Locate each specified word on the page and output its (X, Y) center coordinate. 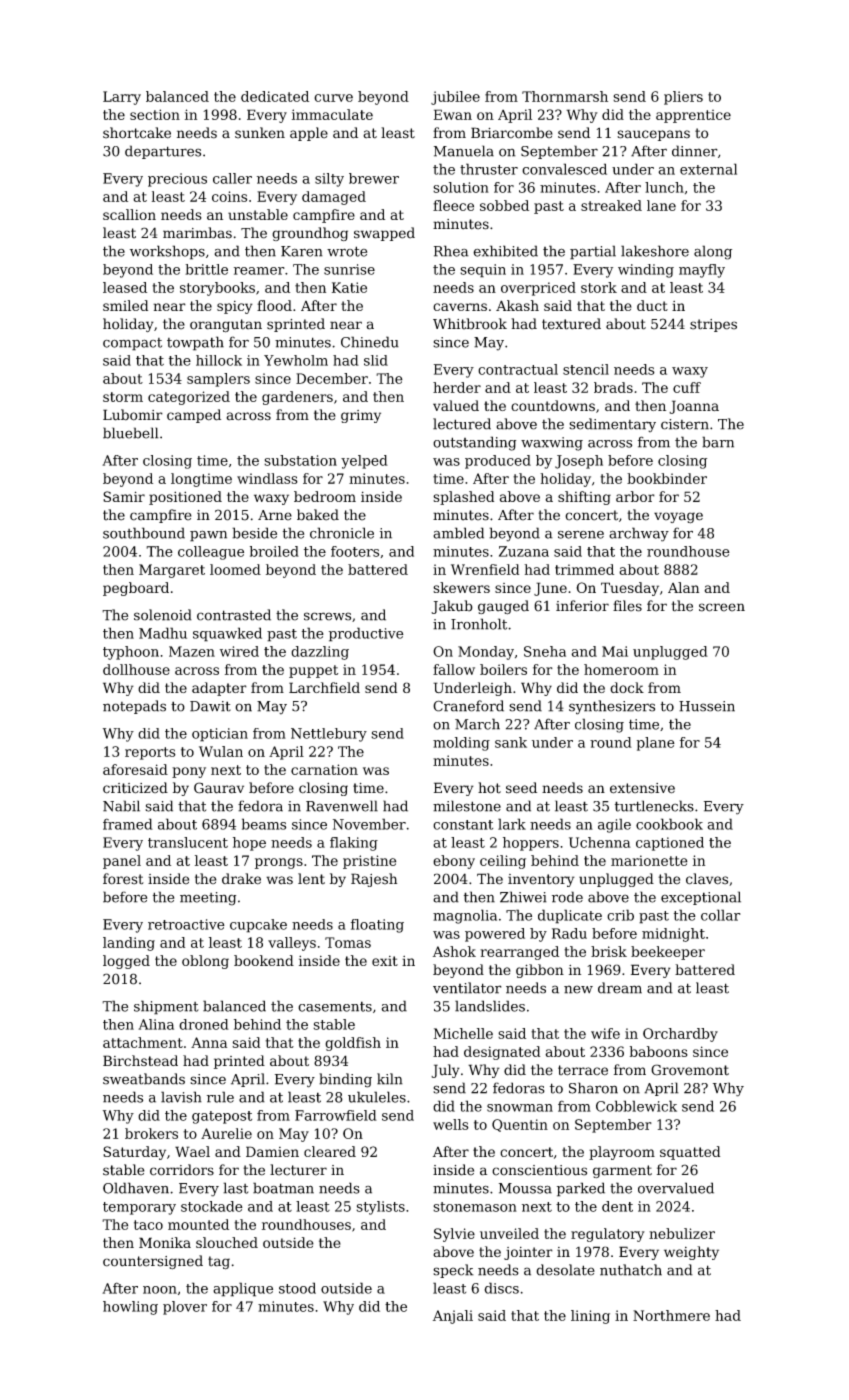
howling (130, 1308)
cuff (687, 387)
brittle (206, 269)
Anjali (453, 1317)
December (332, 378)
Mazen (192, 651)
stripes (713, 325)
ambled (458, 533)
